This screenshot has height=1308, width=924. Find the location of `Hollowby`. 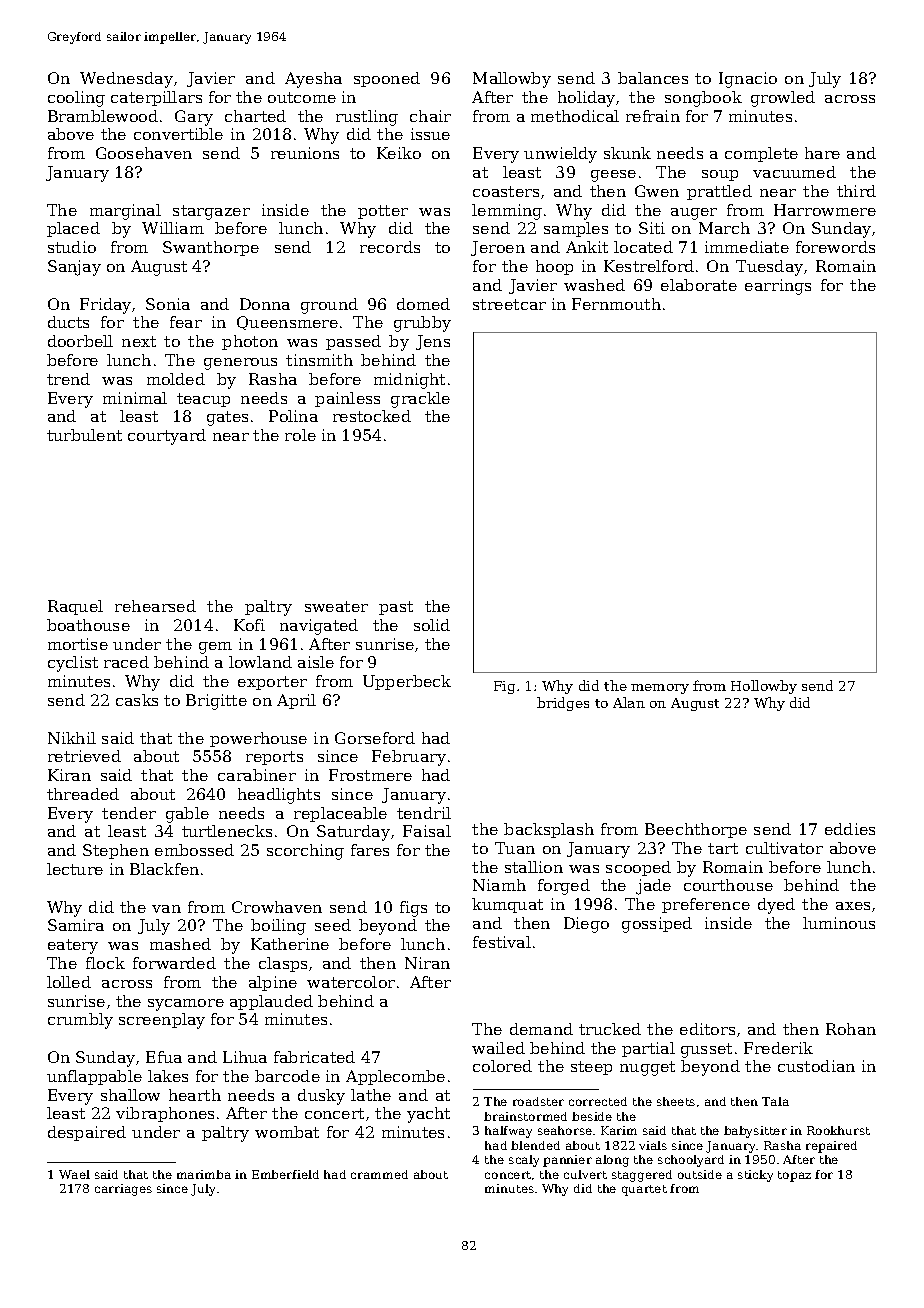

Hollowby is located at coordinates (764, 687).
